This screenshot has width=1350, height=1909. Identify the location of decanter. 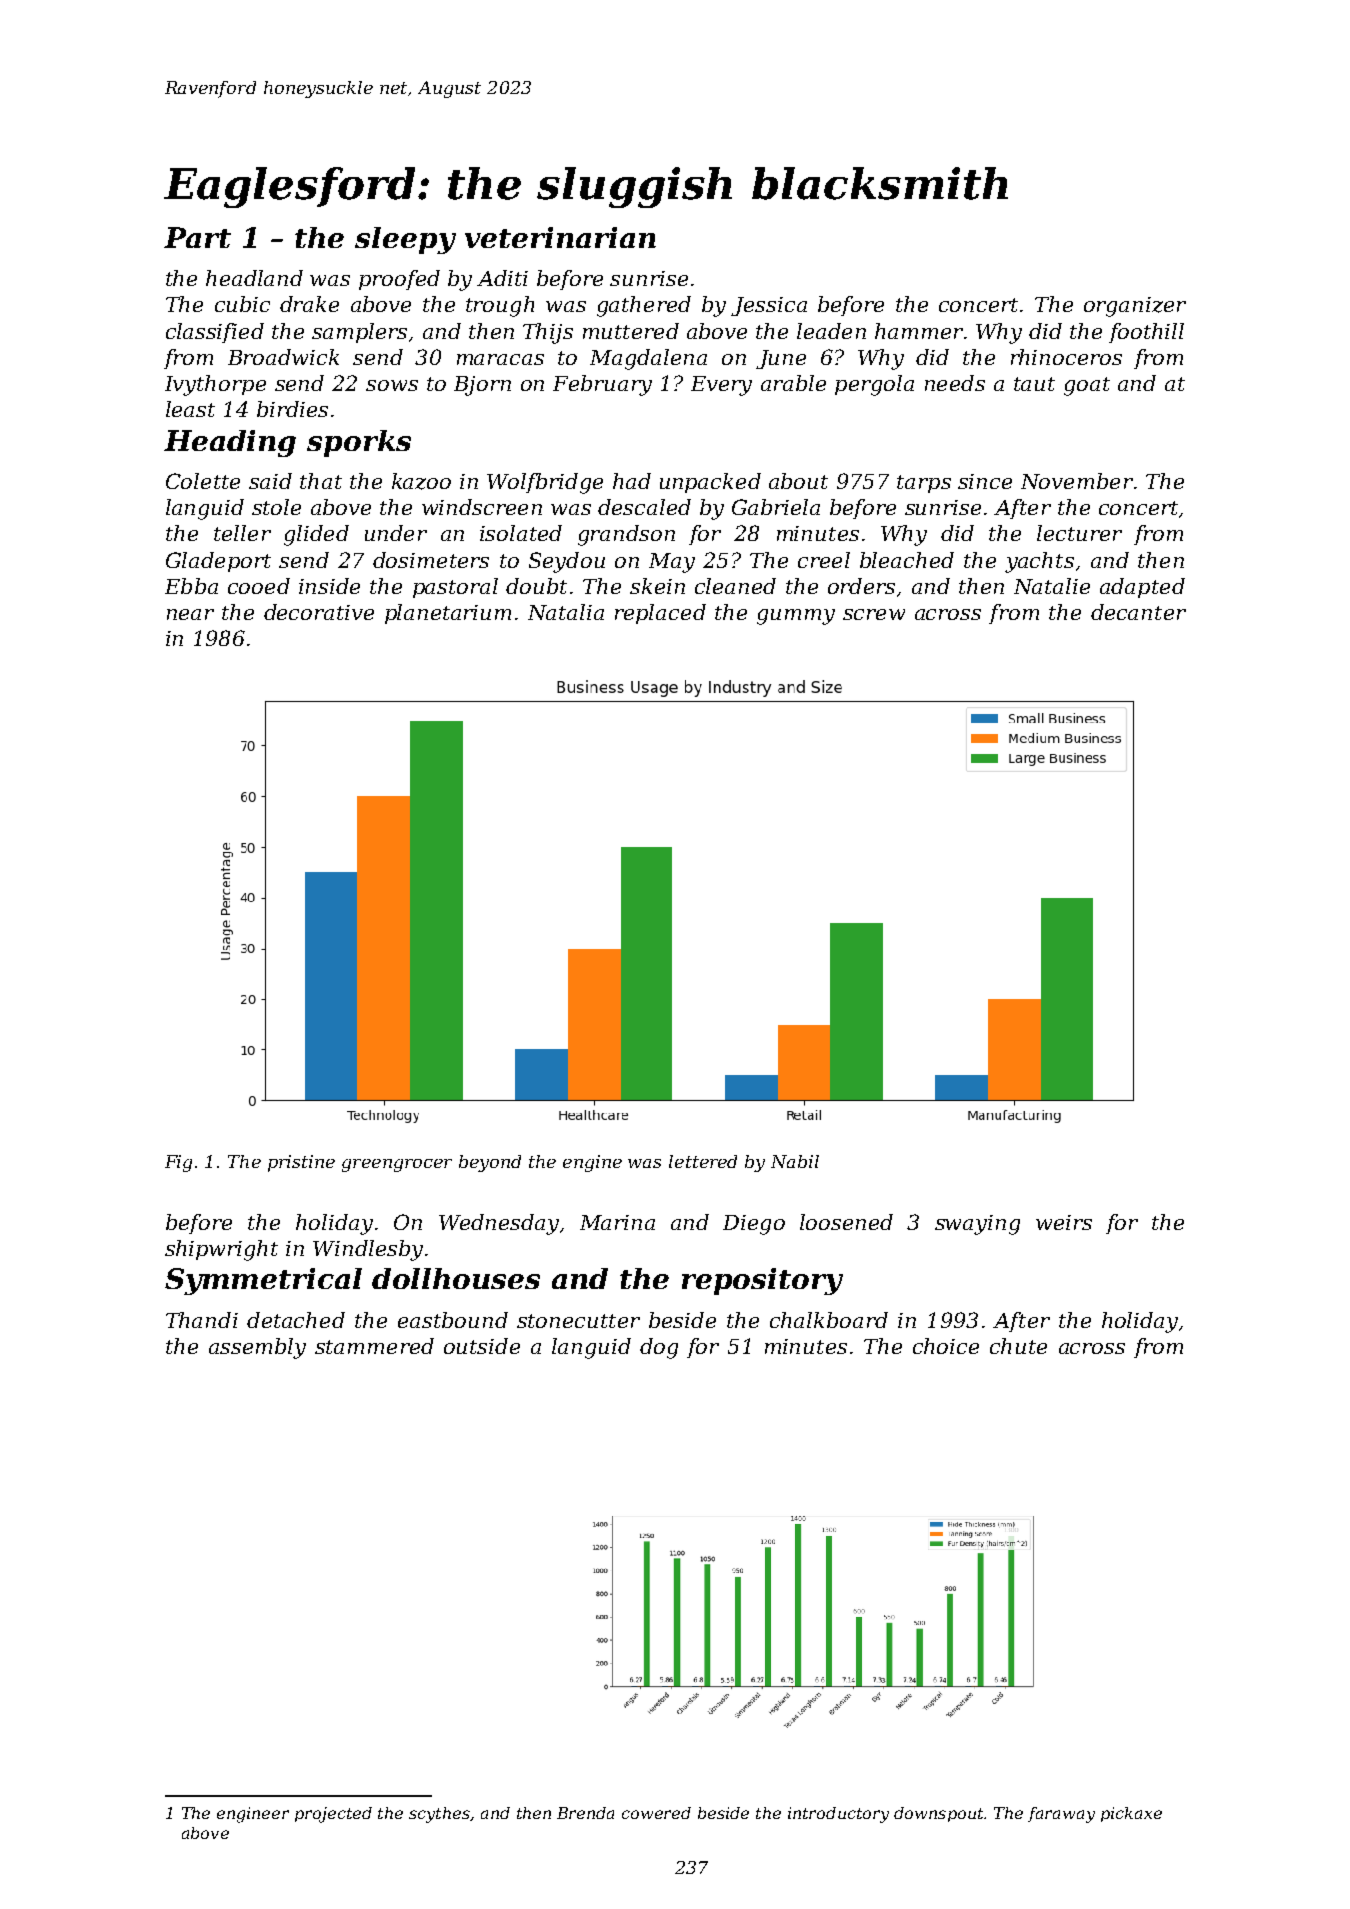
(1138, 612).
